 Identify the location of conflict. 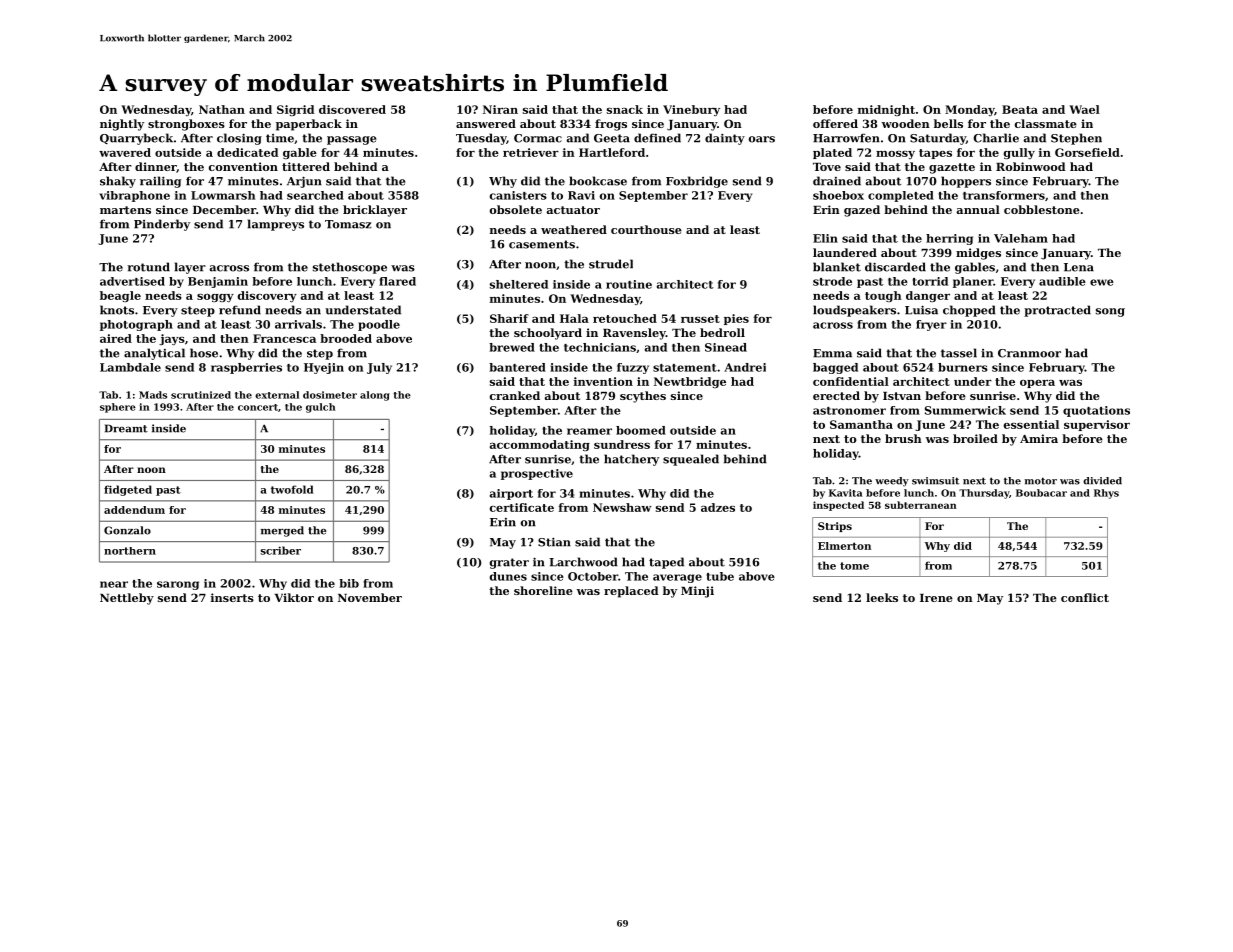
(1085, 597).
